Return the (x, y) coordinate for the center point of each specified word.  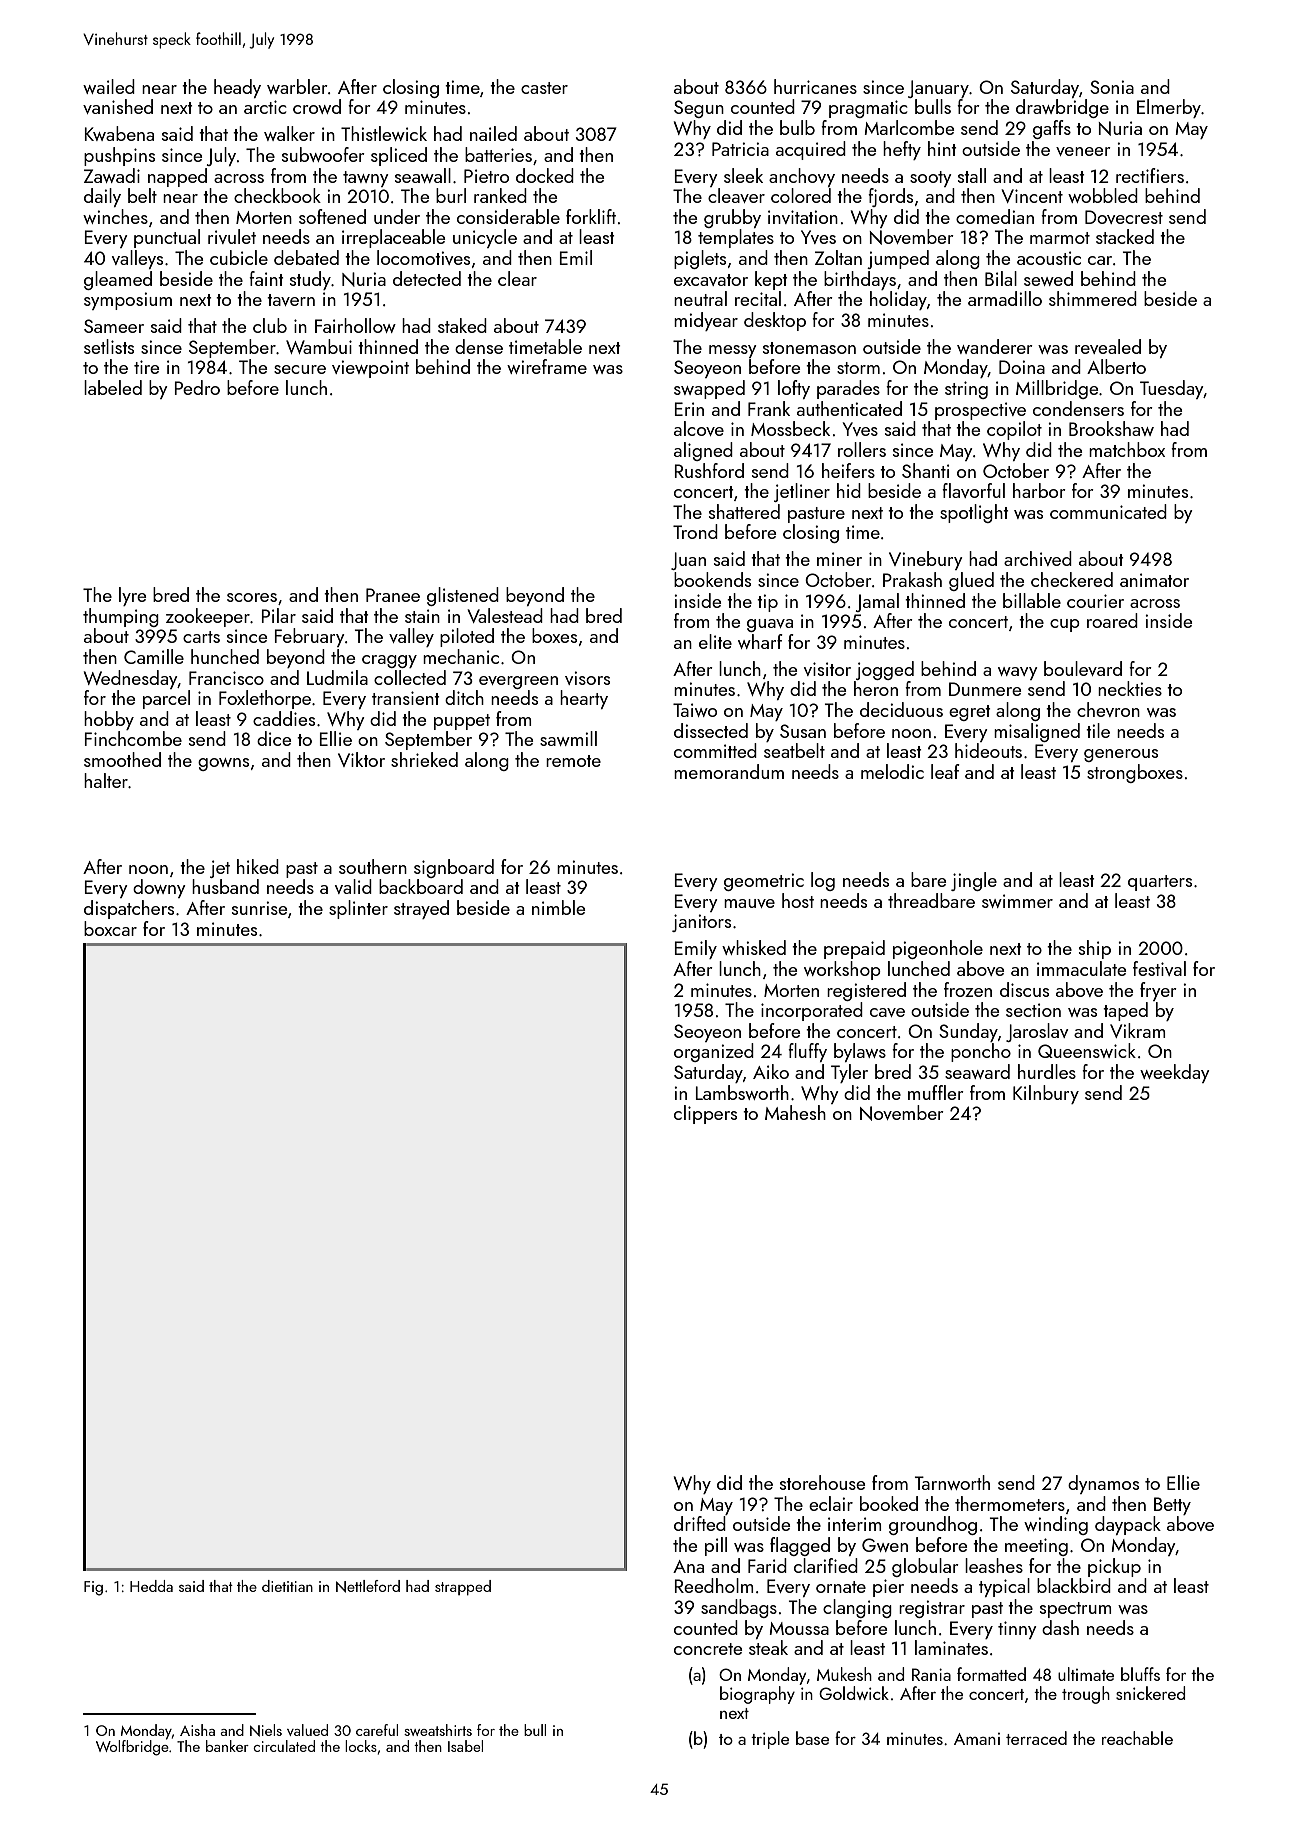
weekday (1175, 1073)
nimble (558, 907)
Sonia (1112, 87)
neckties (1130, 688)
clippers (705, 1114)
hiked (258, 866)
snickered (1150, 1693)
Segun (699, 109)
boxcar (110, 928)
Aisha (197, 1730)
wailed (109, 86)
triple (770, 1740)
